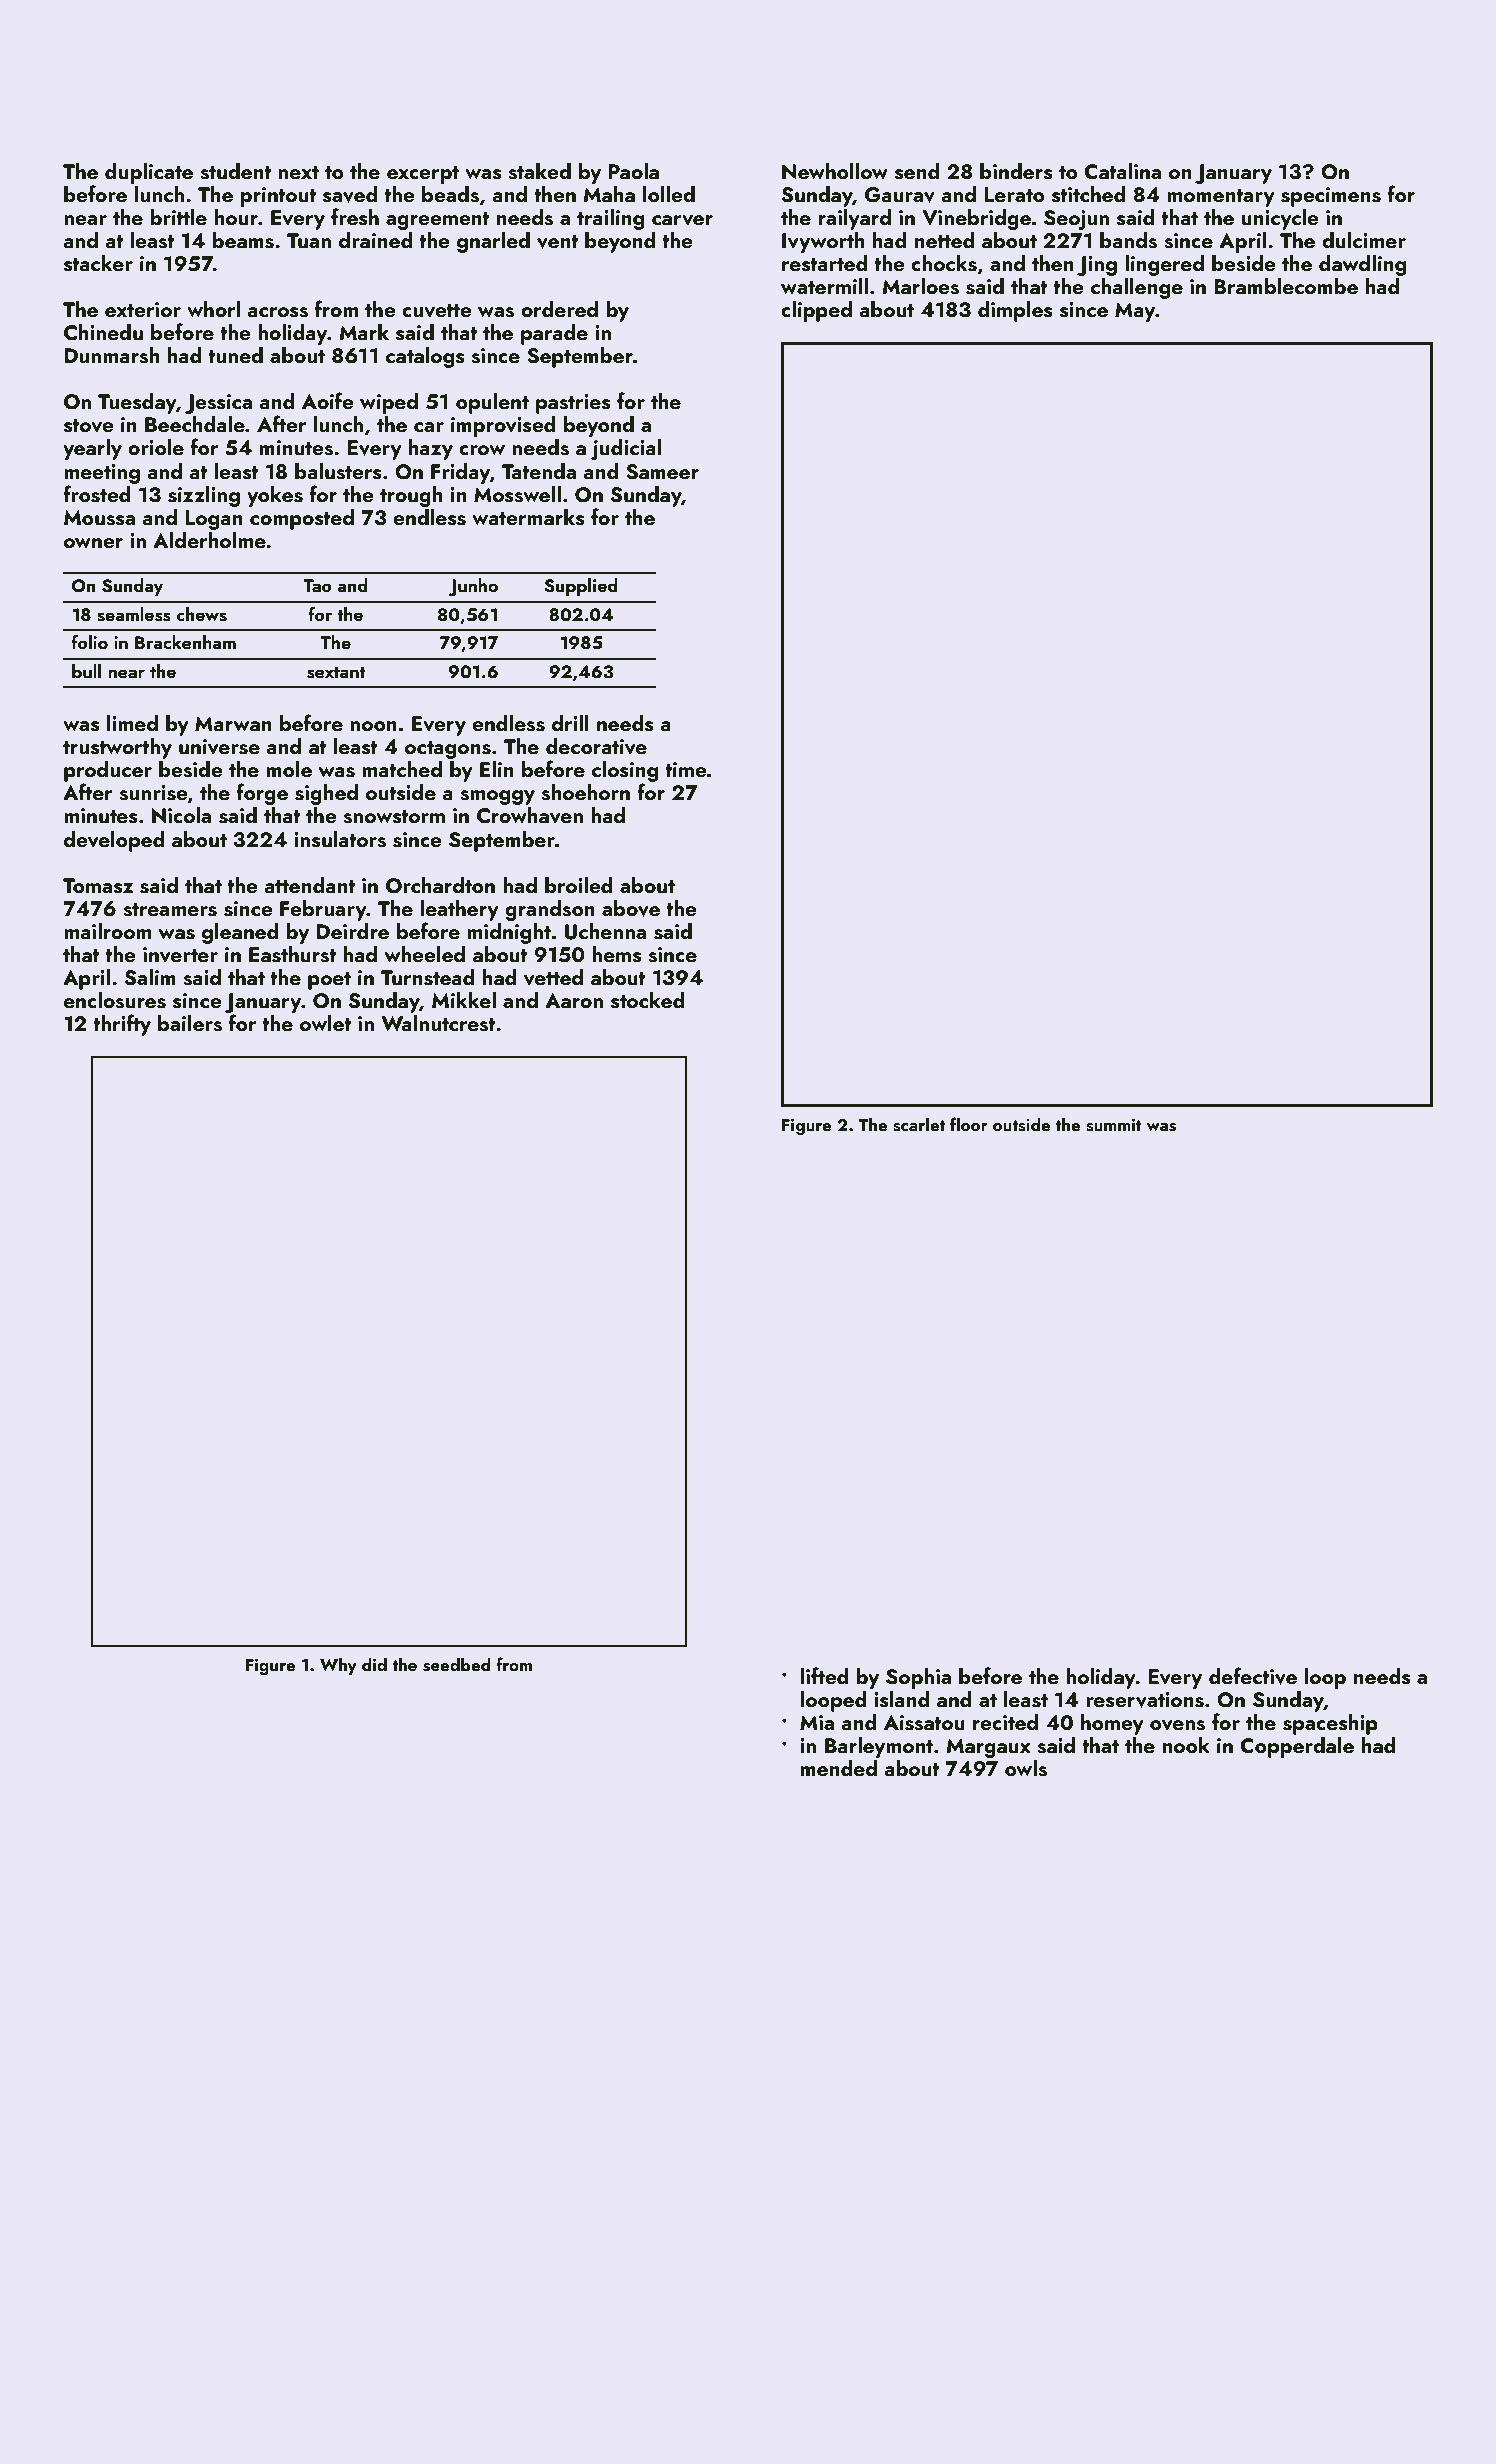 The width and height of the image is (1496, 2464). What do you see at coordinates (338, 1666) in the image?
I see `Why` at bounding box center [338, 1666].
